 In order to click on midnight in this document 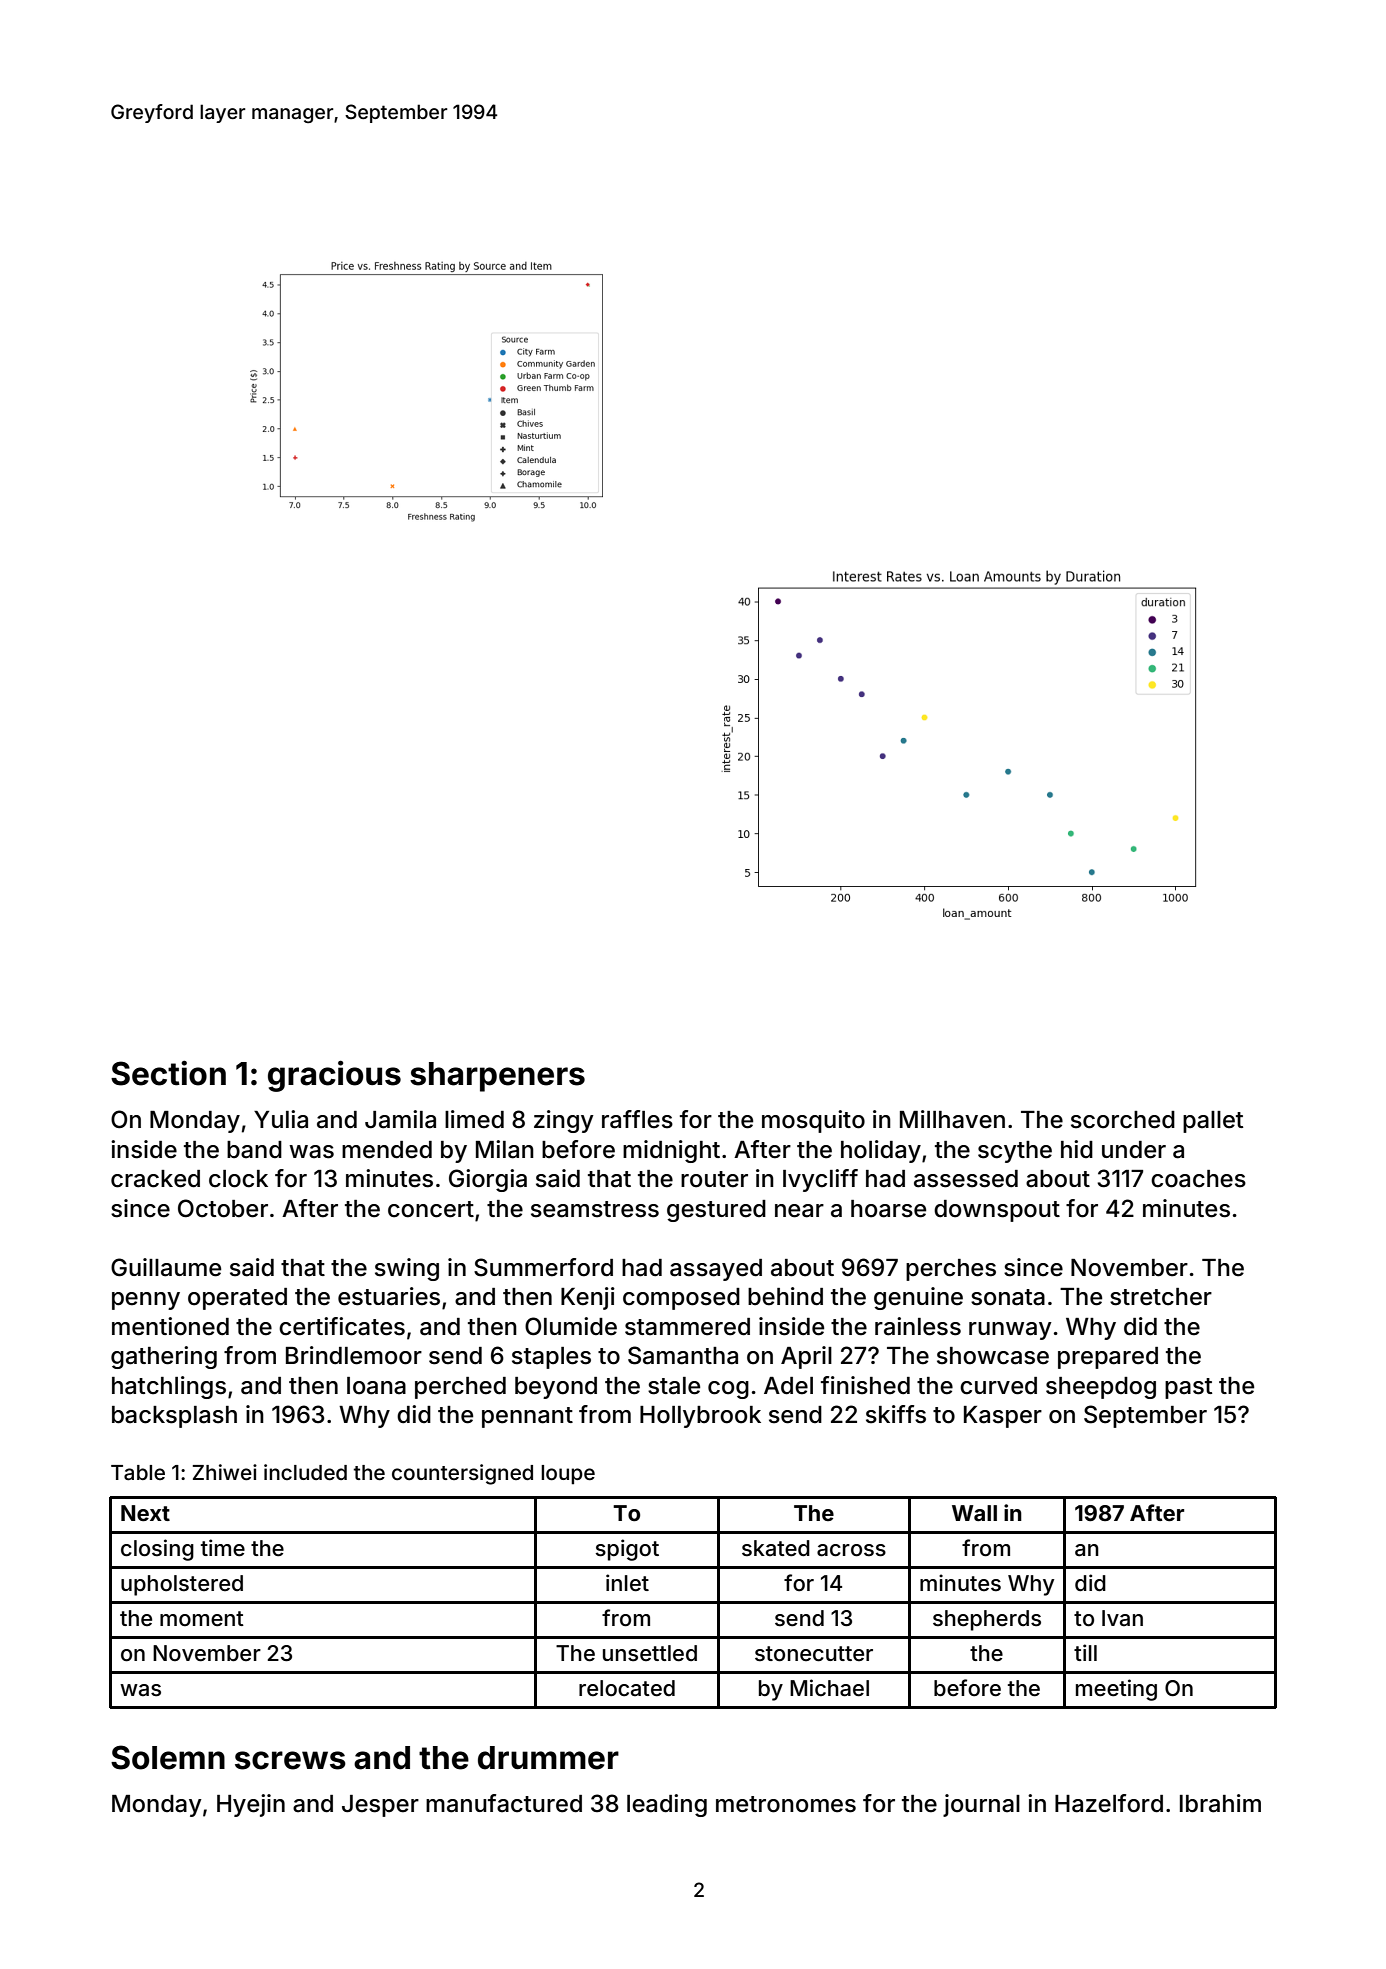, I will do `click(671, 1151)`.
